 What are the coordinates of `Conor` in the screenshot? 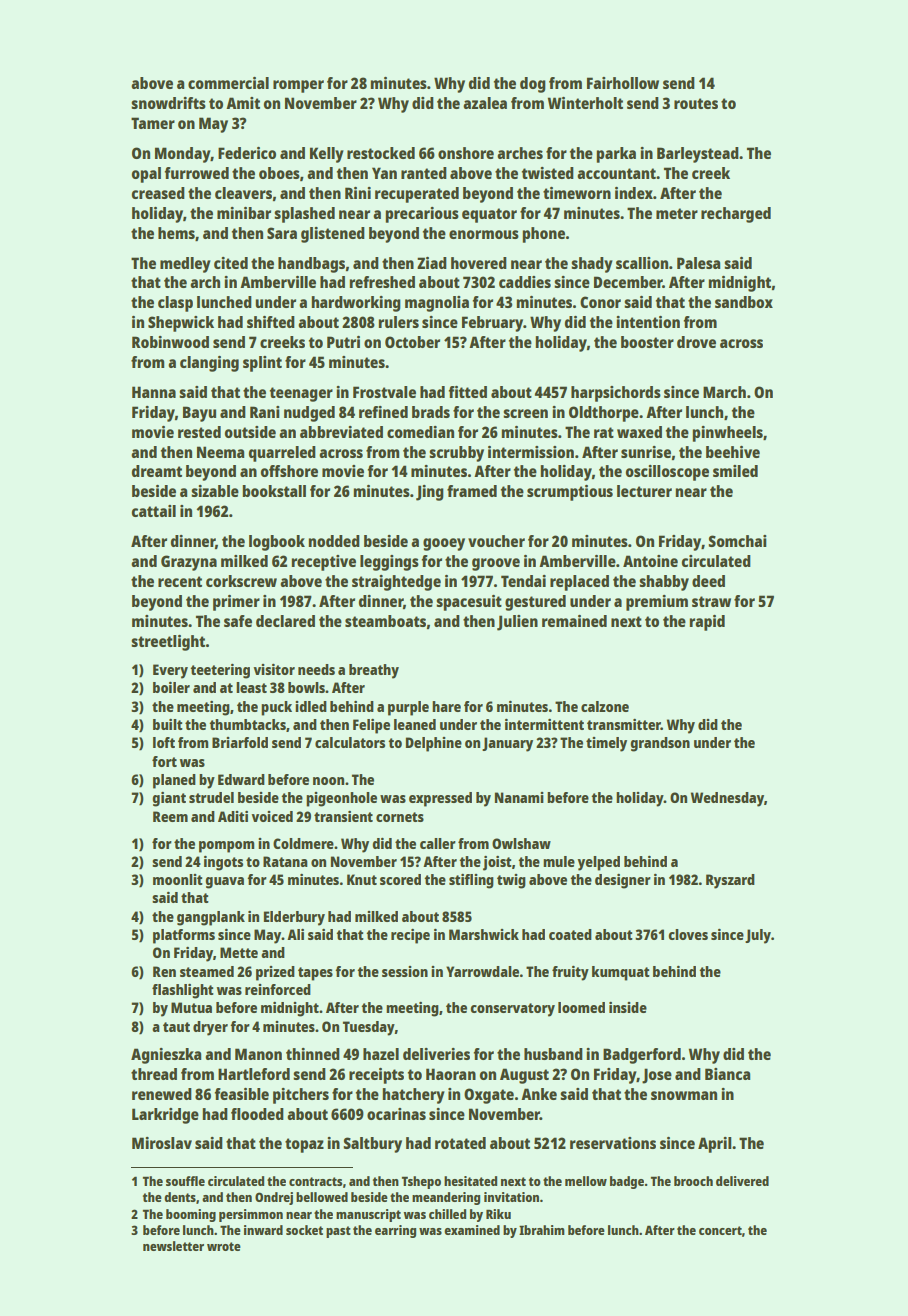 It's located at (600, 302).
